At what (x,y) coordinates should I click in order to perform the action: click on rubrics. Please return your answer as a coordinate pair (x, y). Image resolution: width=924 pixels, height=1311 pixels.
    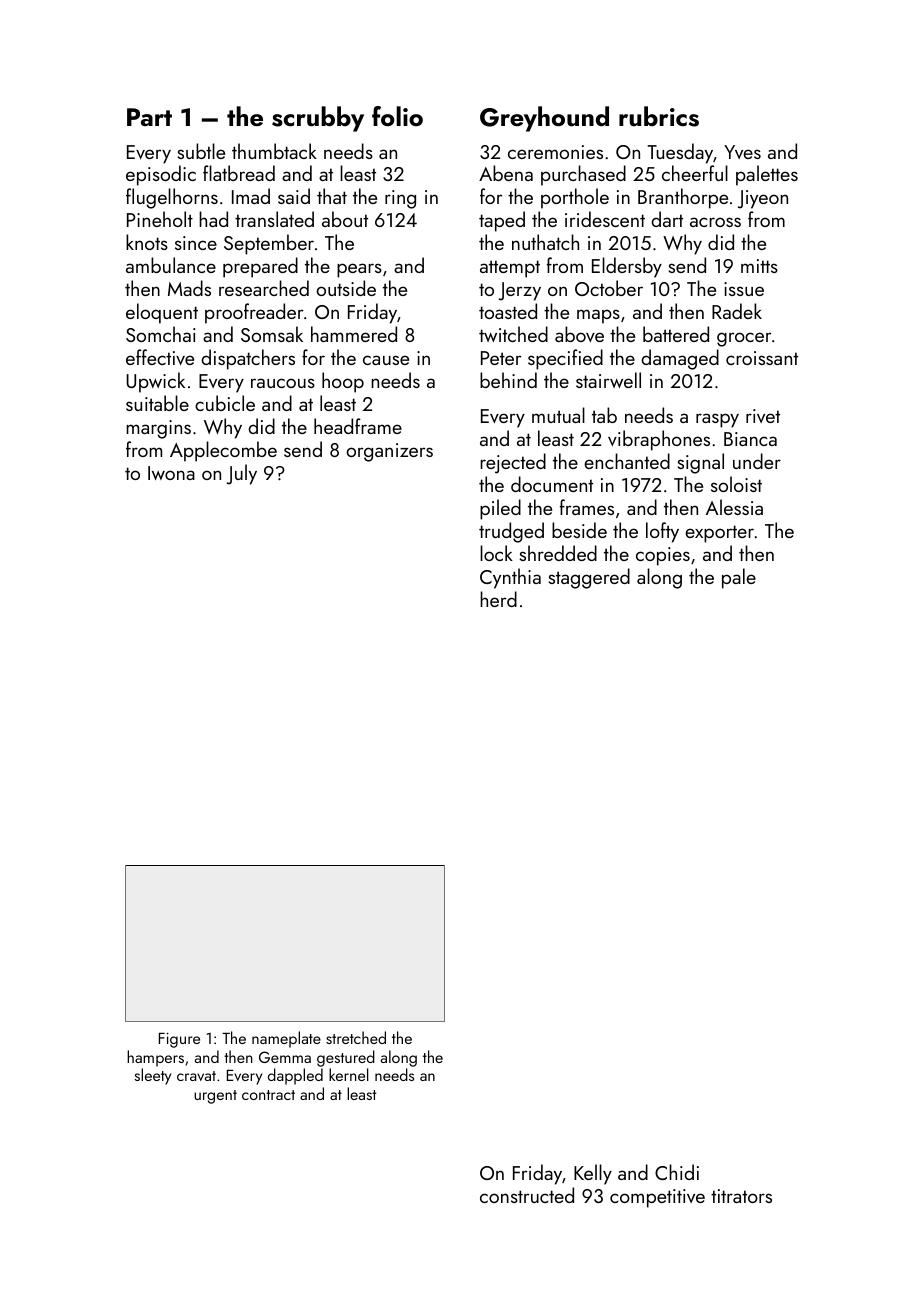
    Looking at the image, I should click on (659, 116).
